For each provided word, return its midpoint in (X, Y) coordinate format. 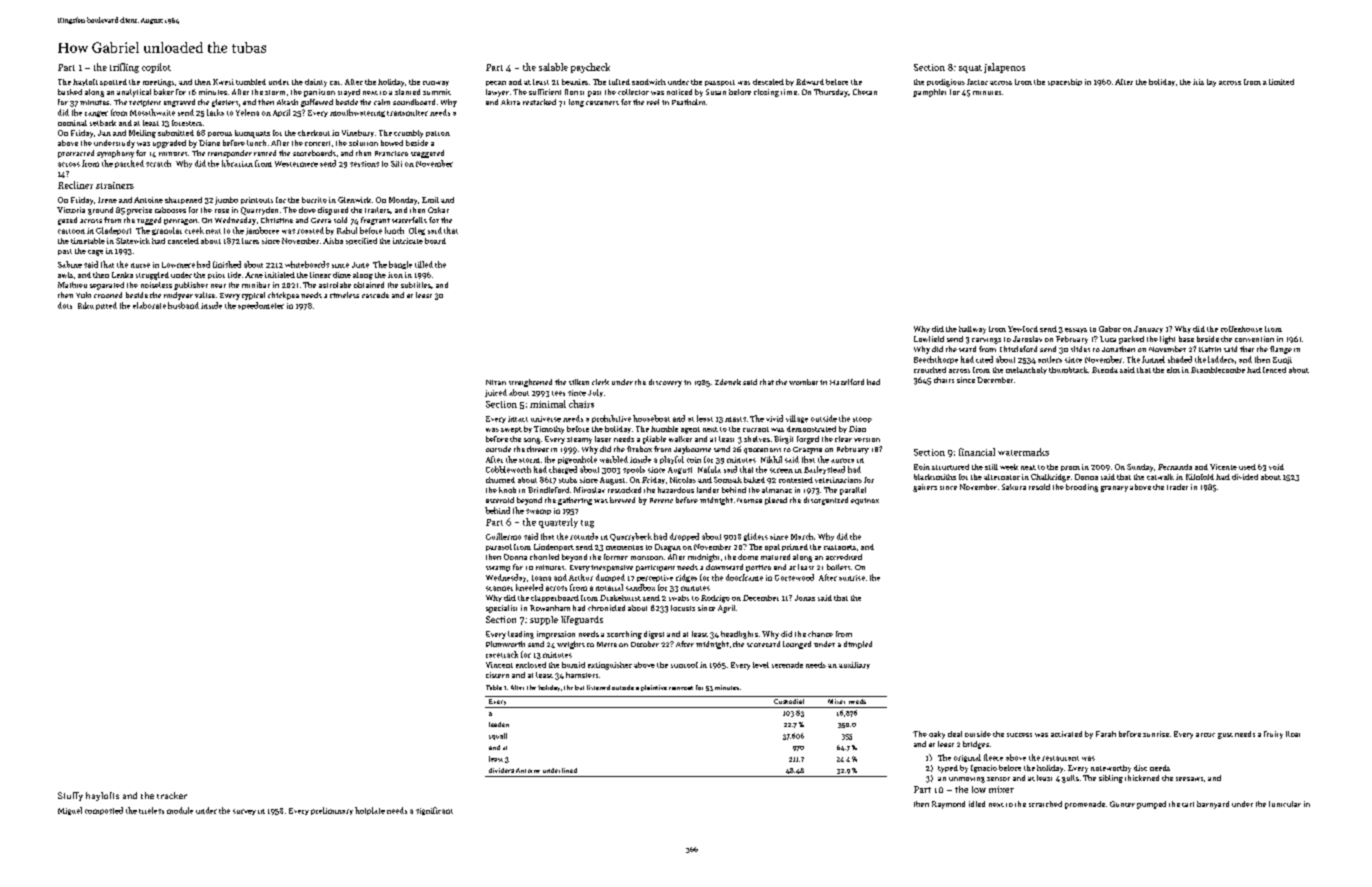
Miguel (70, 811)
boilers (838, 567)
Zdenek (728, 382)
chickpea (283, 296)
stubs (568, 480)
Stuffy (70, 796)
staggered (427, 154)
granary (1114, 489)
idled (977, 804)
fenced (1274, 370)
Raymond (948, 805)
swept (511, 430)
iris (1198, 82)
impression (556, 635)
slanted (407, 92)
